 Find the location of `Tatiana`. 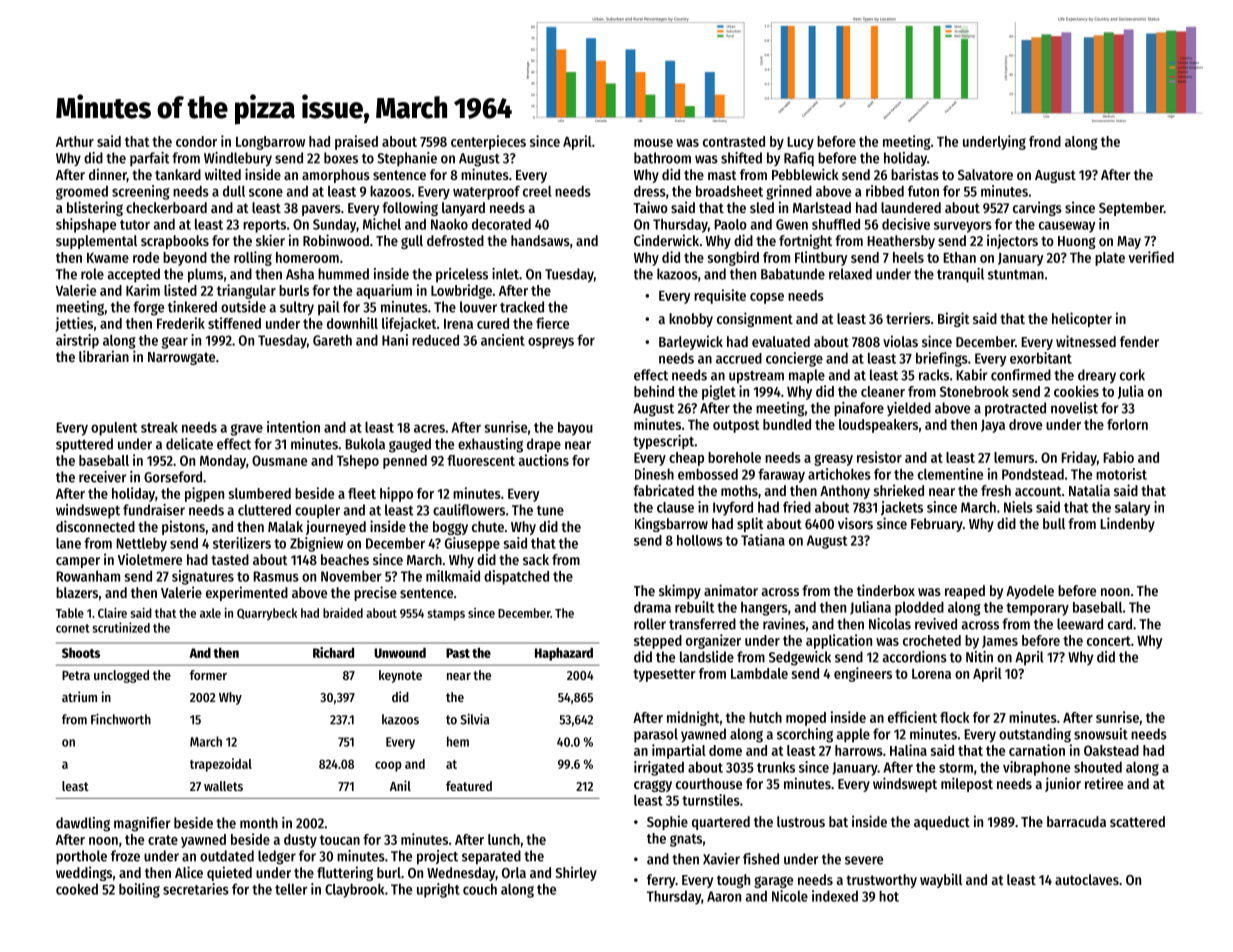

Tatiana is located at coordinates (763, 540).
